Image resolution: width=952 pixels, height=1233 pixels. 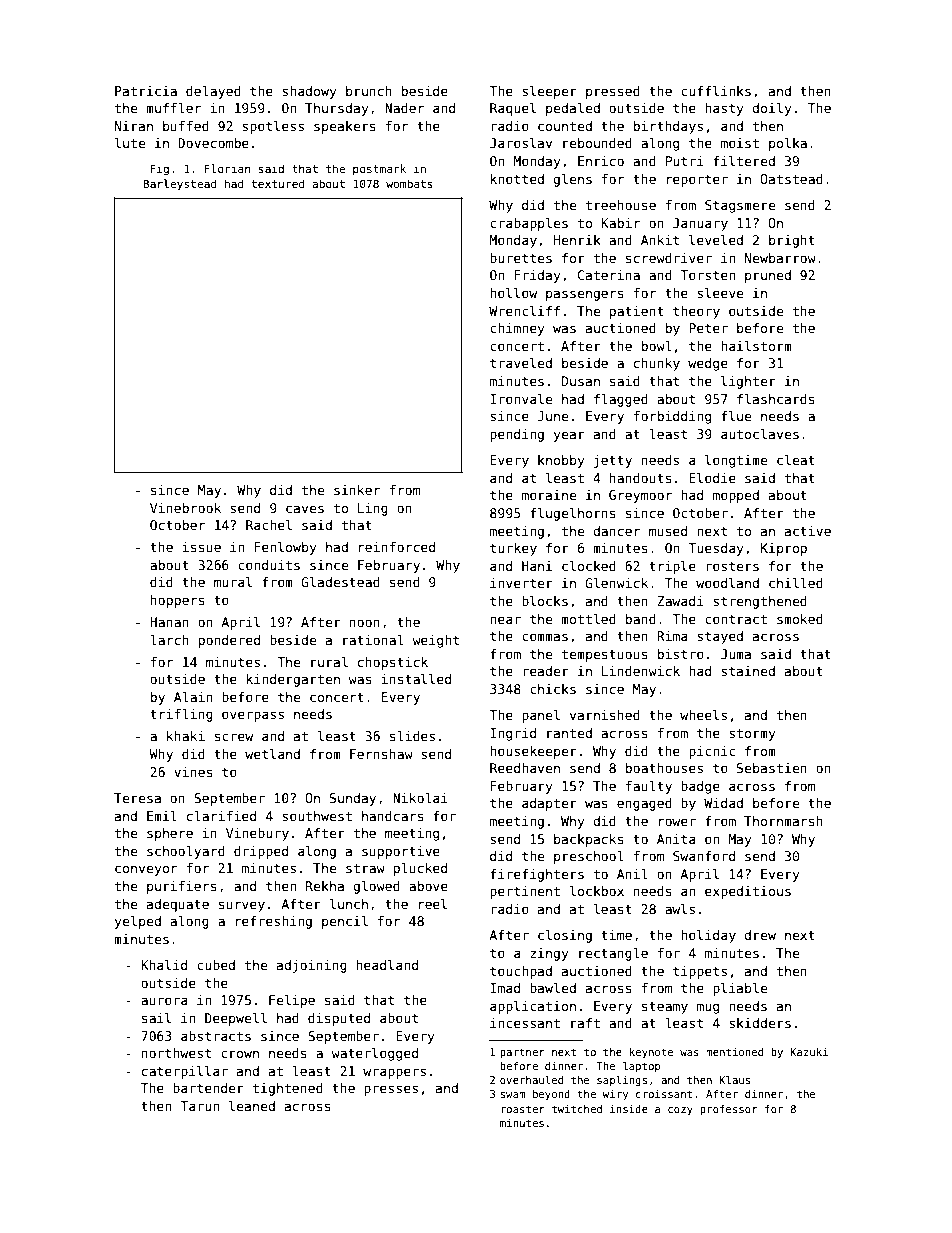 I want to click on Nader, so click(x=404, y=108).
